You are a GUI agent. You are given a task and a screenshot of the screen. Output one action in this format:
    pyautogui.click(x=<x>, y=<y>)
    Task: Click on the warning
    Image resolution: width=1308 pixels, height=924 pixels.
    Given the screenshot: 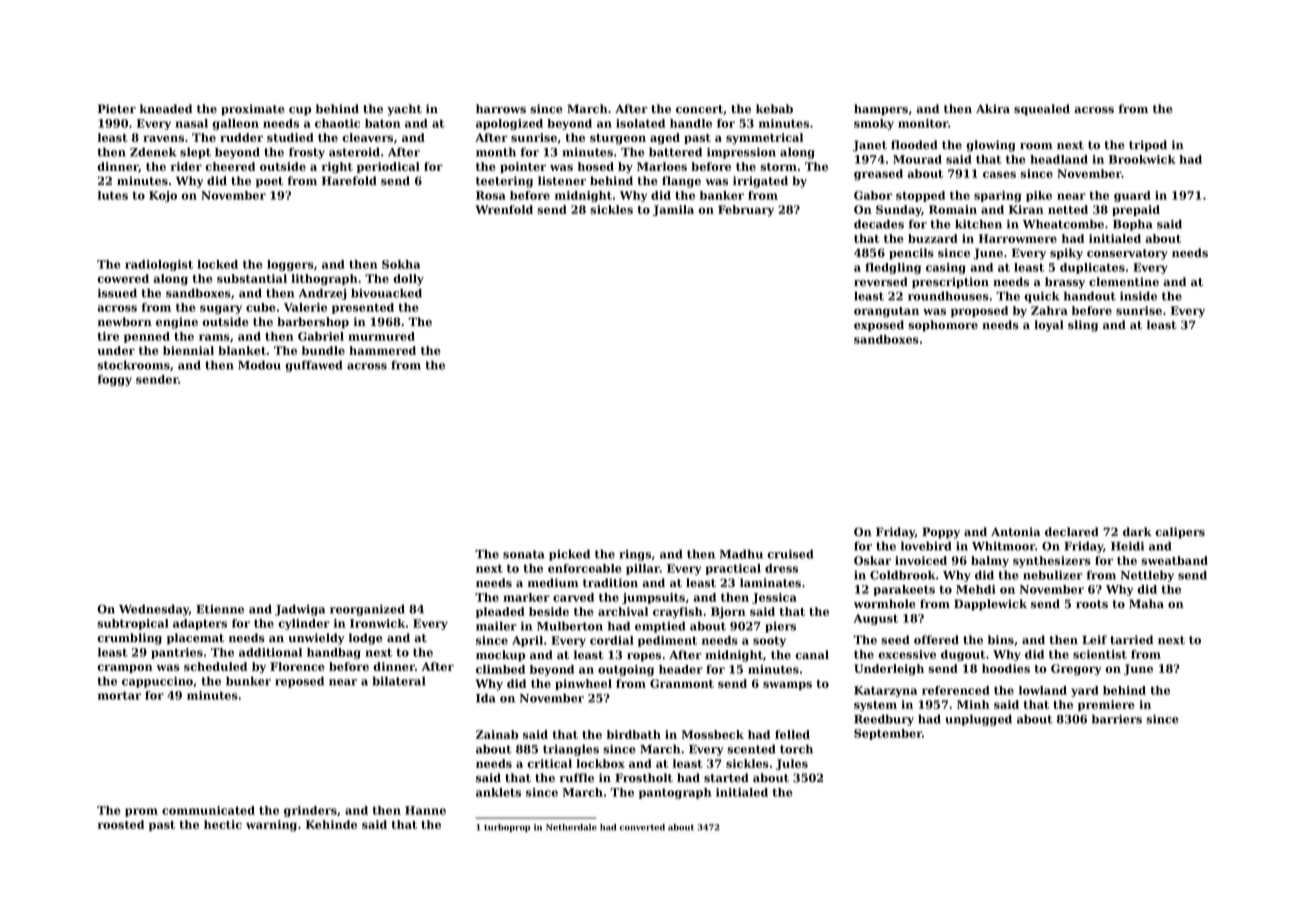 What is the action you would take?
    pyautogui.click(x=271, y=826)
